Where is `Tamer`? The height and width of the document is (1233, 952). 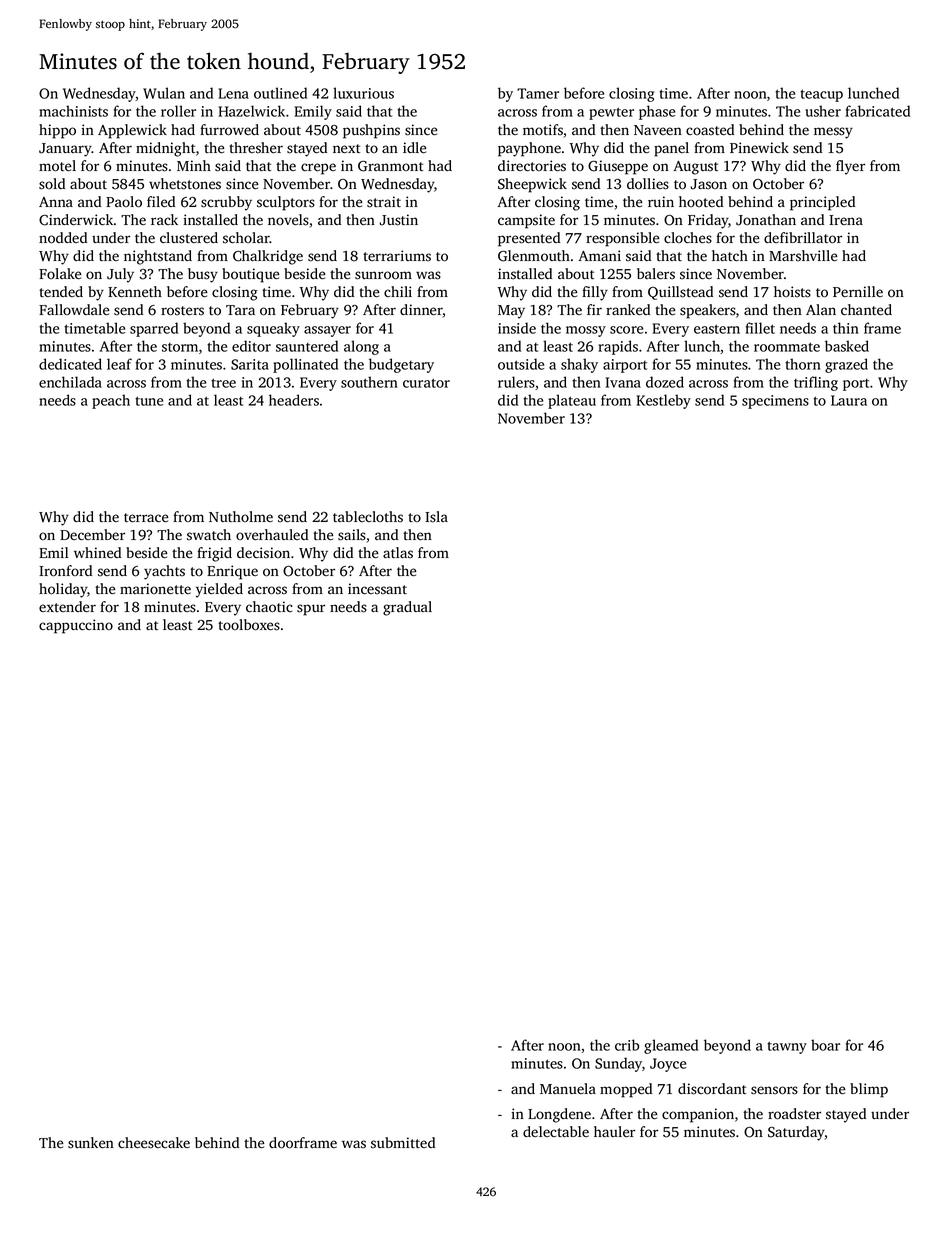
Tamer is located at coordinates (538, 93).
